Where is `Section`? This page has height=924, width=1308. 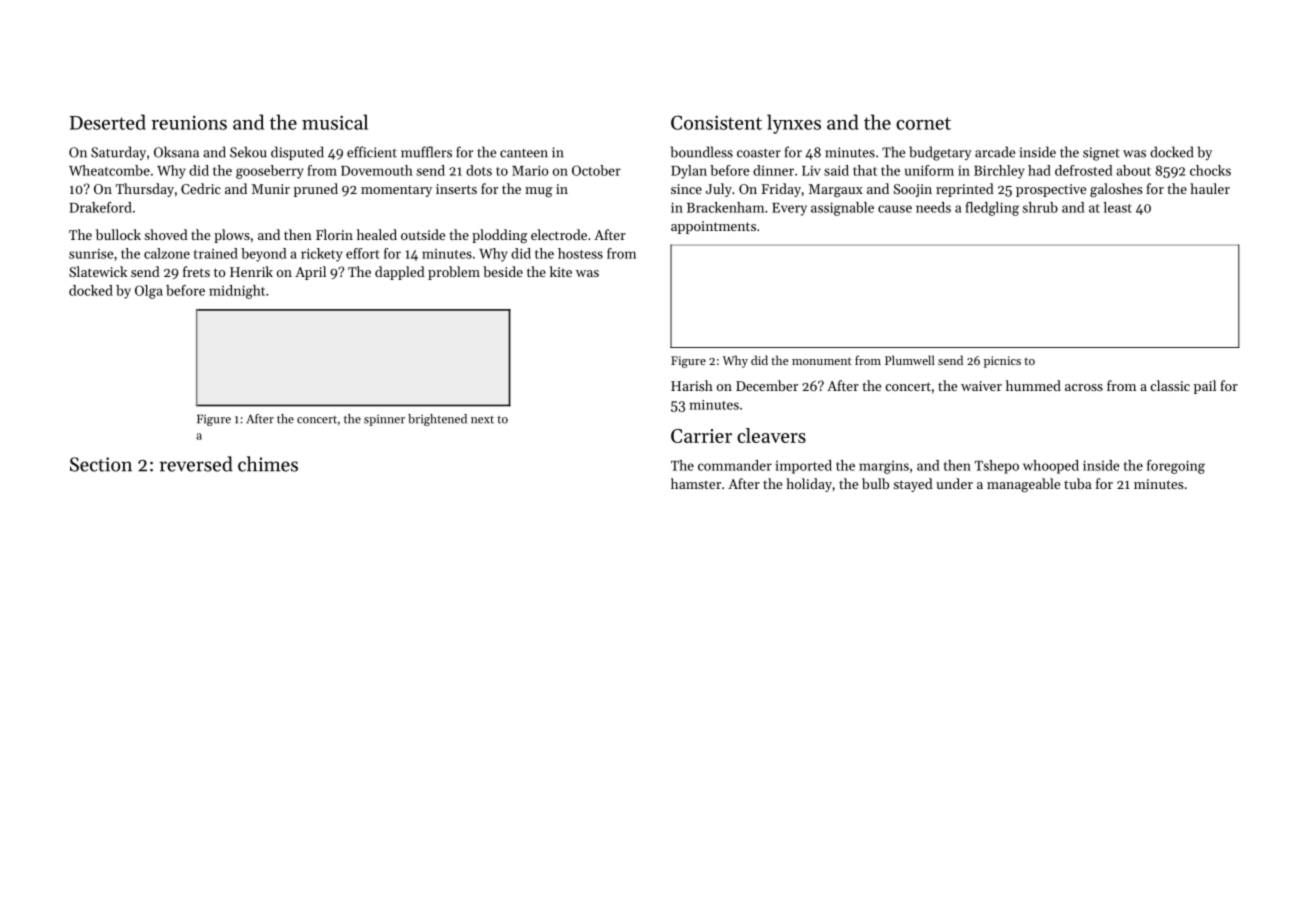 Section is located at coordinates (101, 464).
